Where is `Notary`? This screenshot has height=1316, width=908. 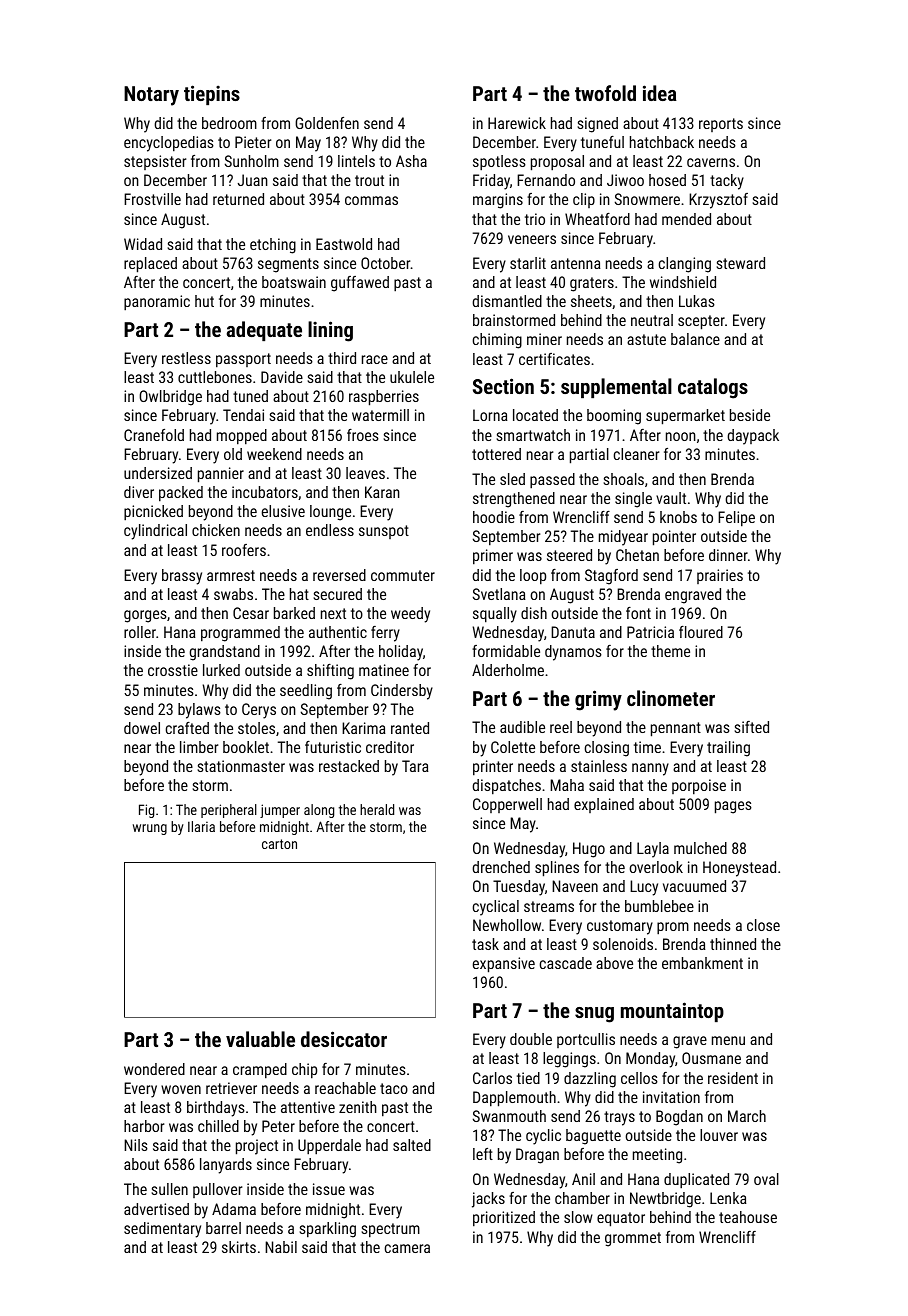 Notary is located at coordinates (151, 96).
